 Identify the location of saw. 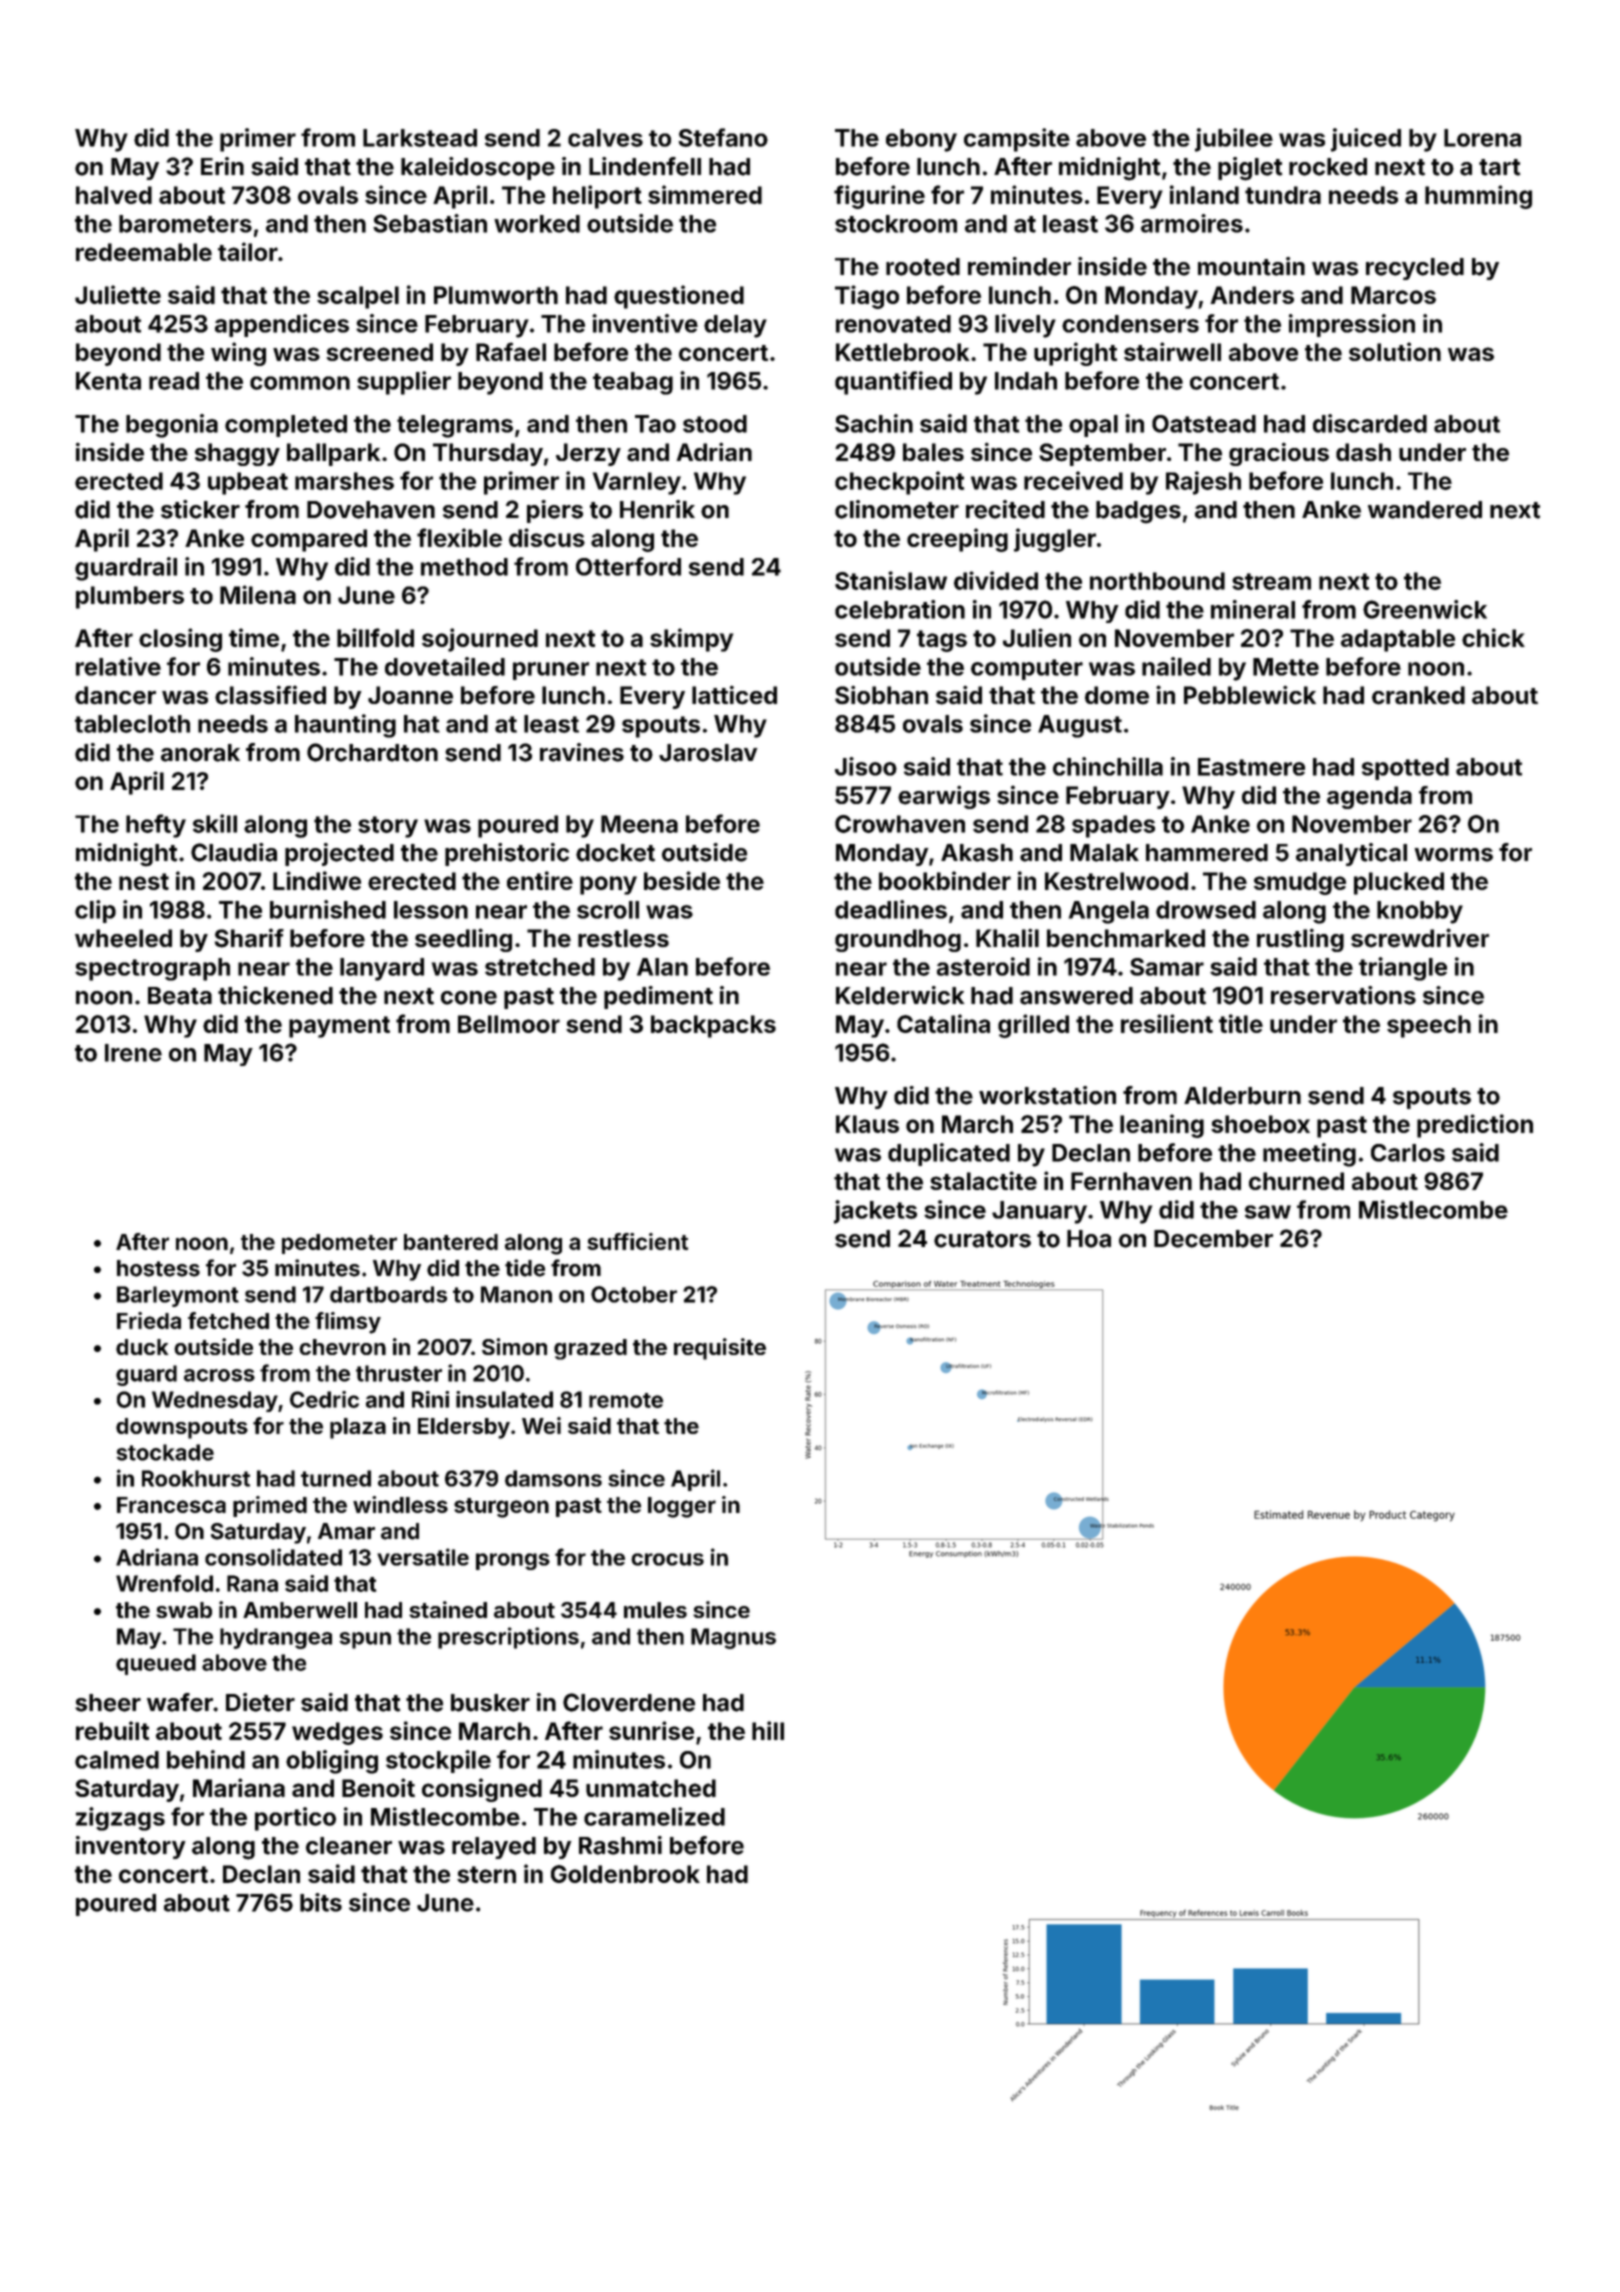
(1268, 1212).
